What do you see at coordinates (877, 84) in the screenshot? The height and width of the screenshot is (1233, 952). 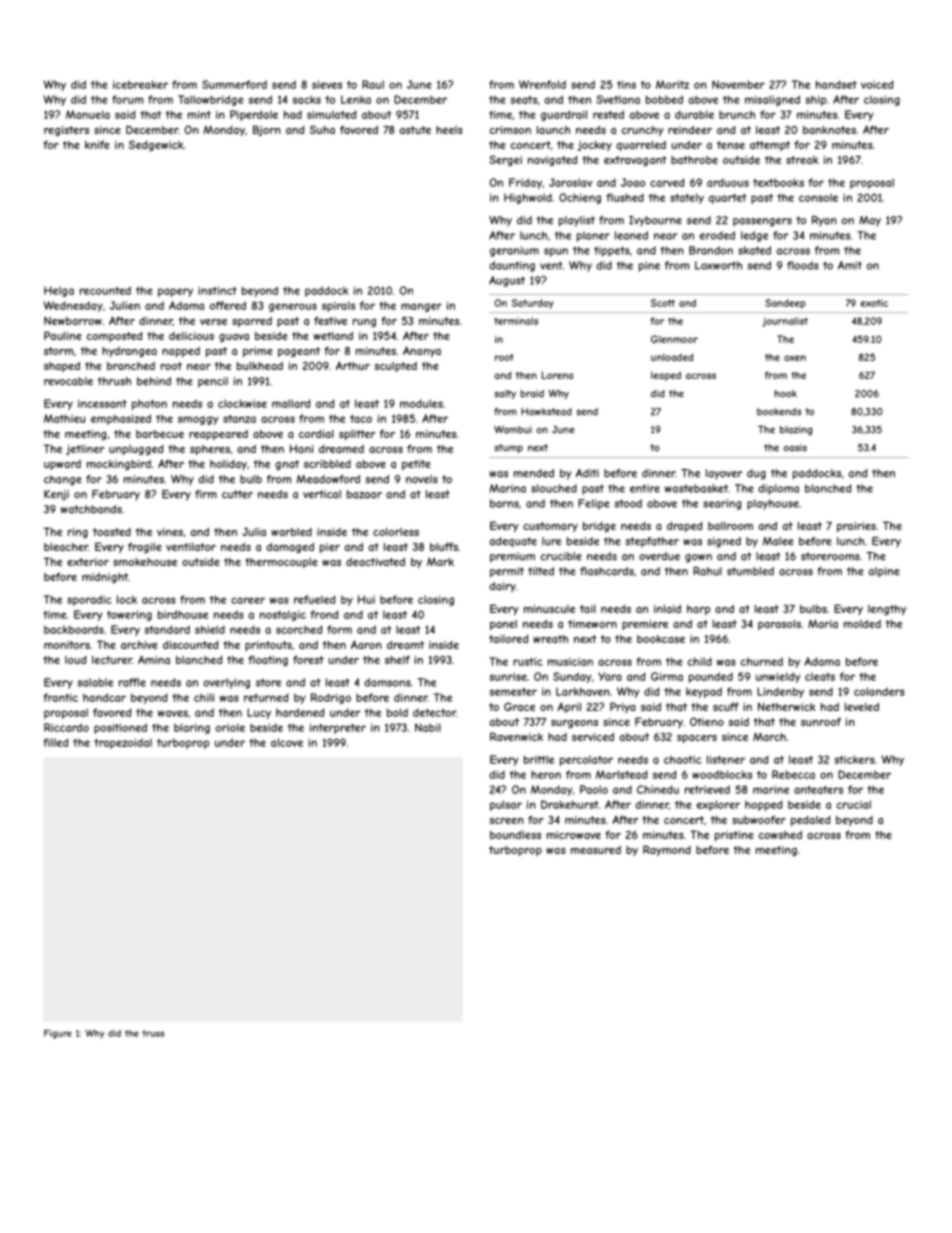 I see `voiced` at bounding box center [877, 84].
